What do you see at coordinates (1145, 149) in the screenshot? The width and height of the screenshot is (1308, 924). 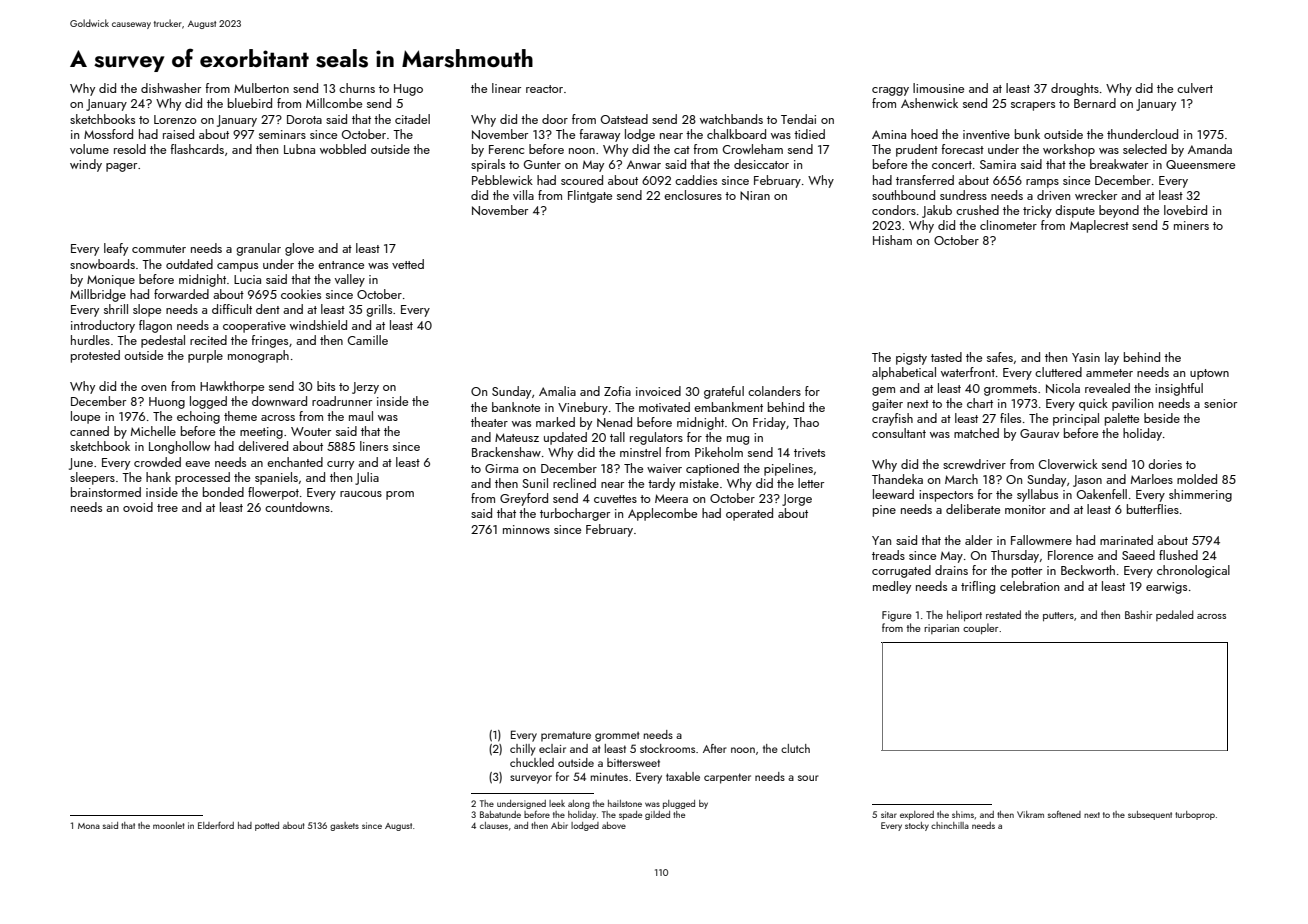 I see `selected` at bounding box center [1145, 149].
